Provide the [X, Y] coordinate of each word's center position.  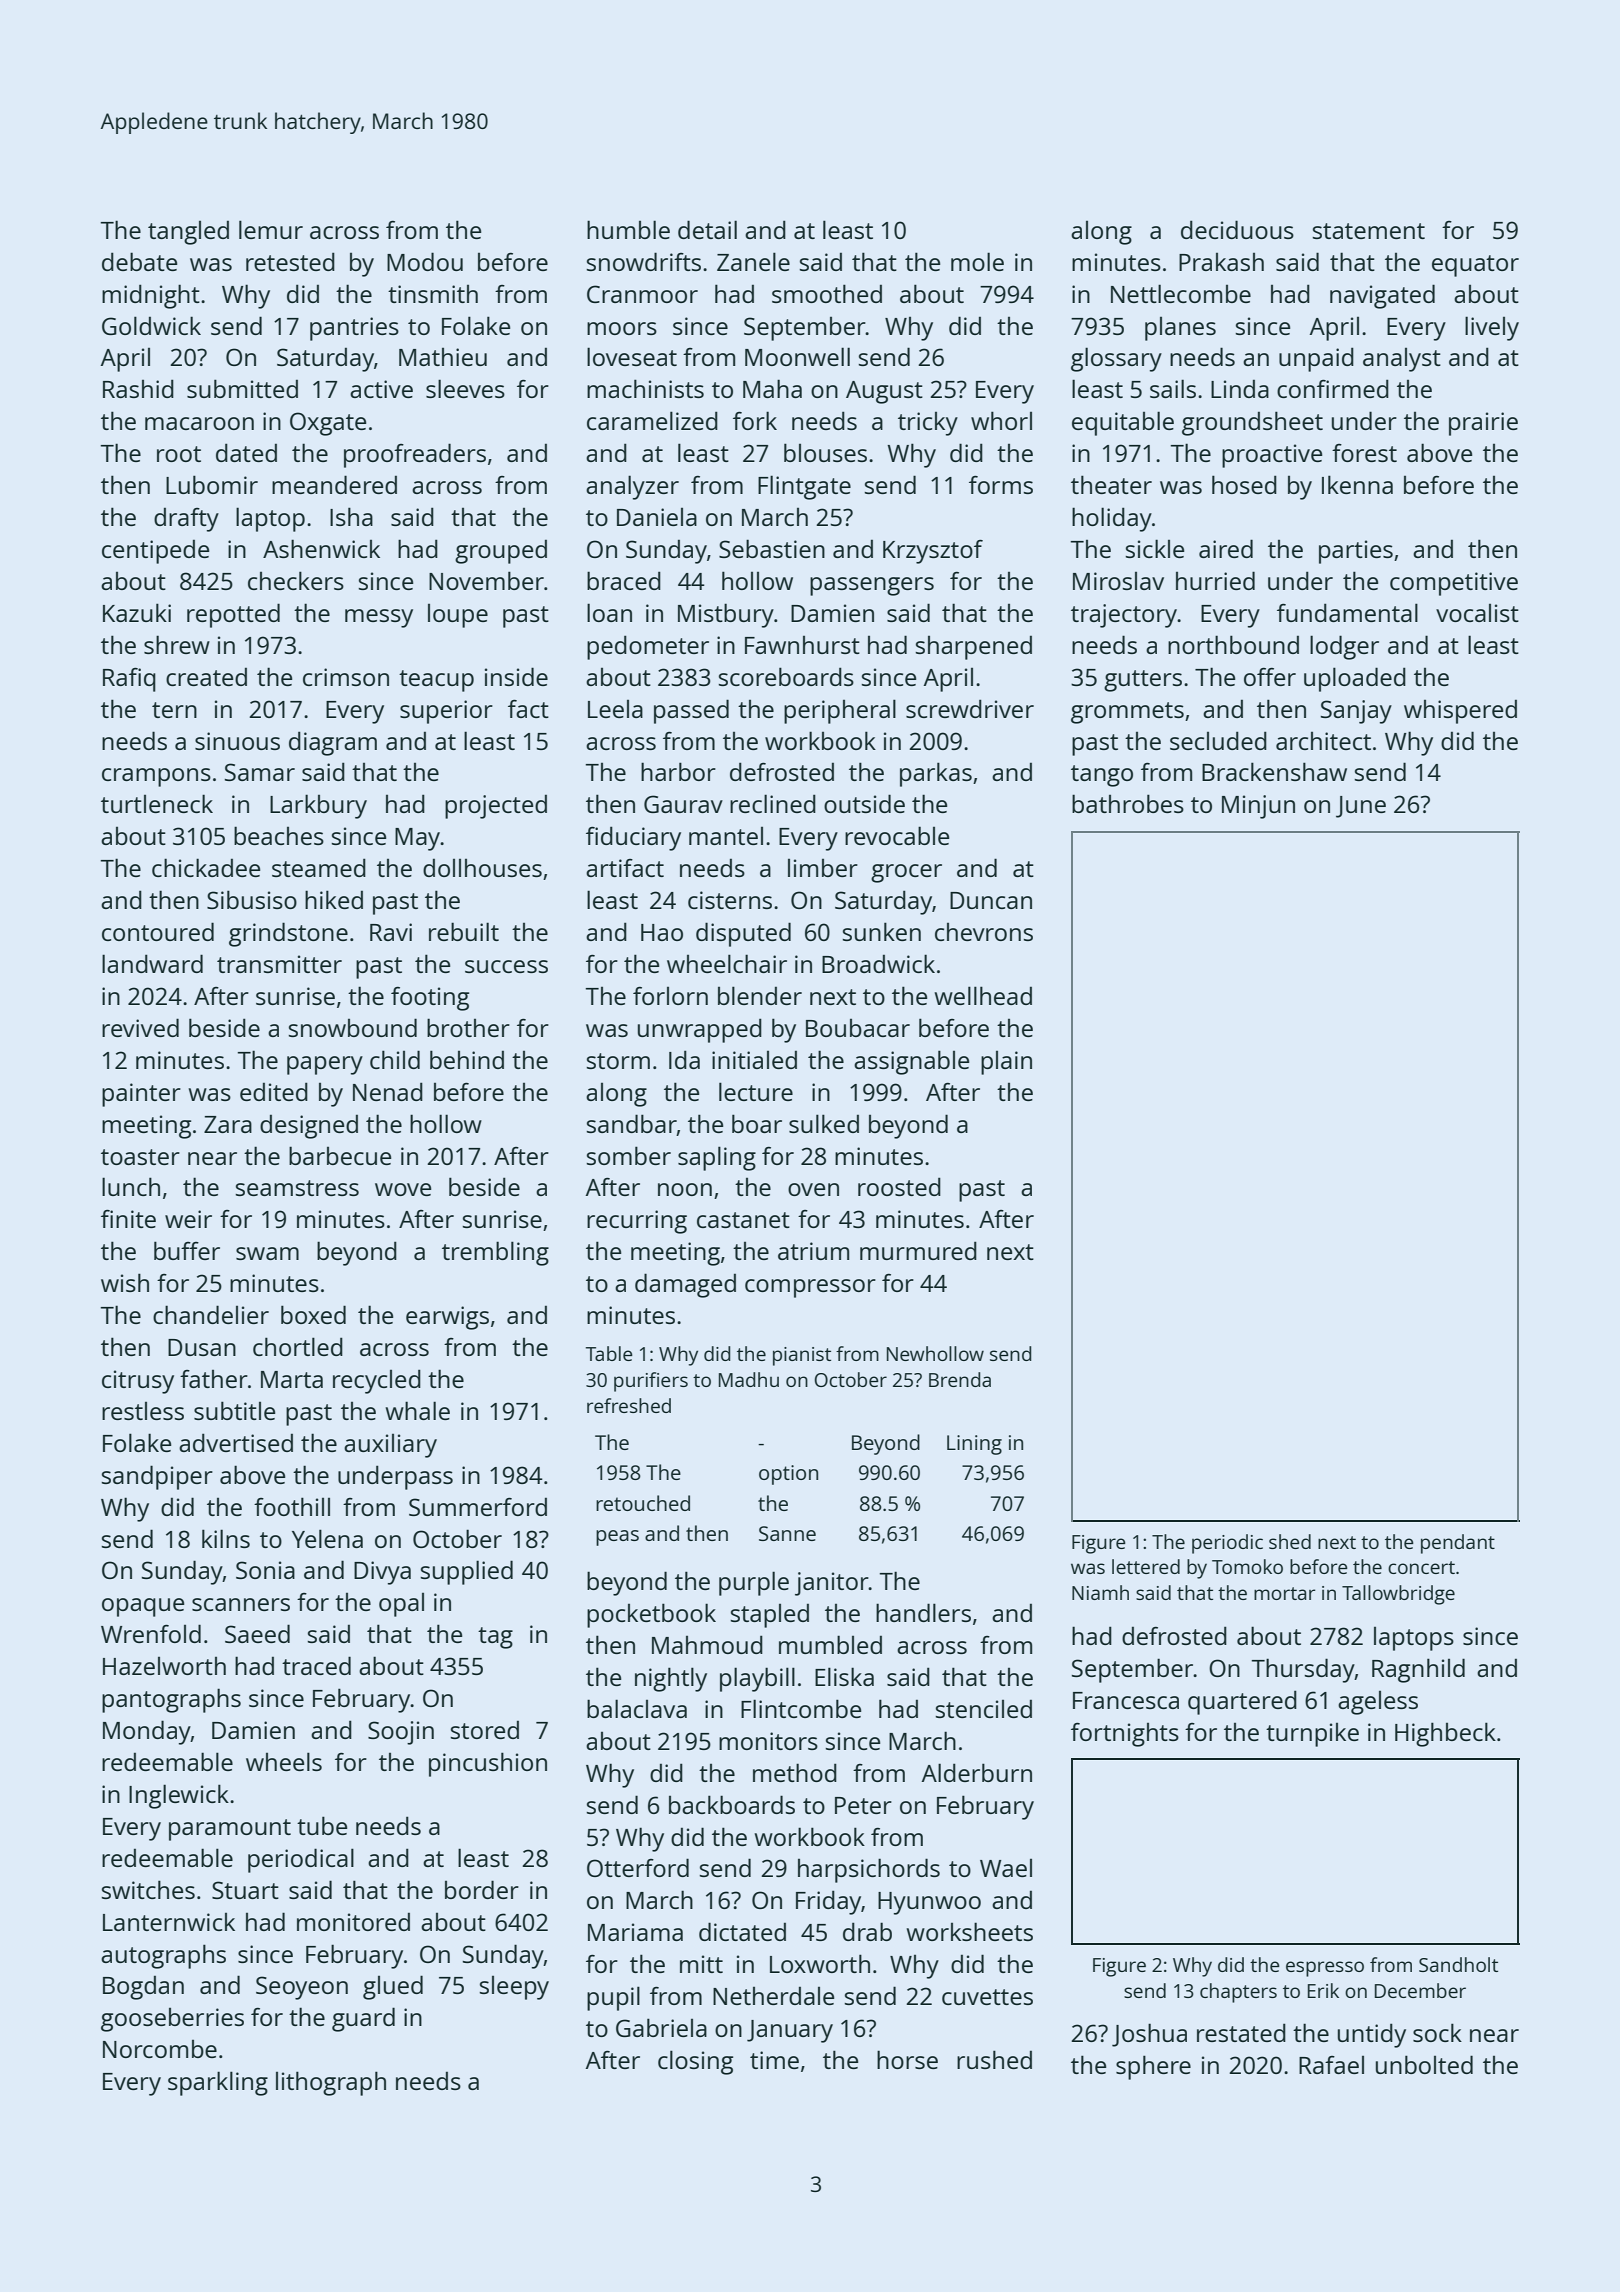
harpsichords [869, 1870]
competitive [1454, 584]
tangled [188, 233]
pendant [1458, 1544]
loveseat [632, 356]
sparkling [218, 2083]
